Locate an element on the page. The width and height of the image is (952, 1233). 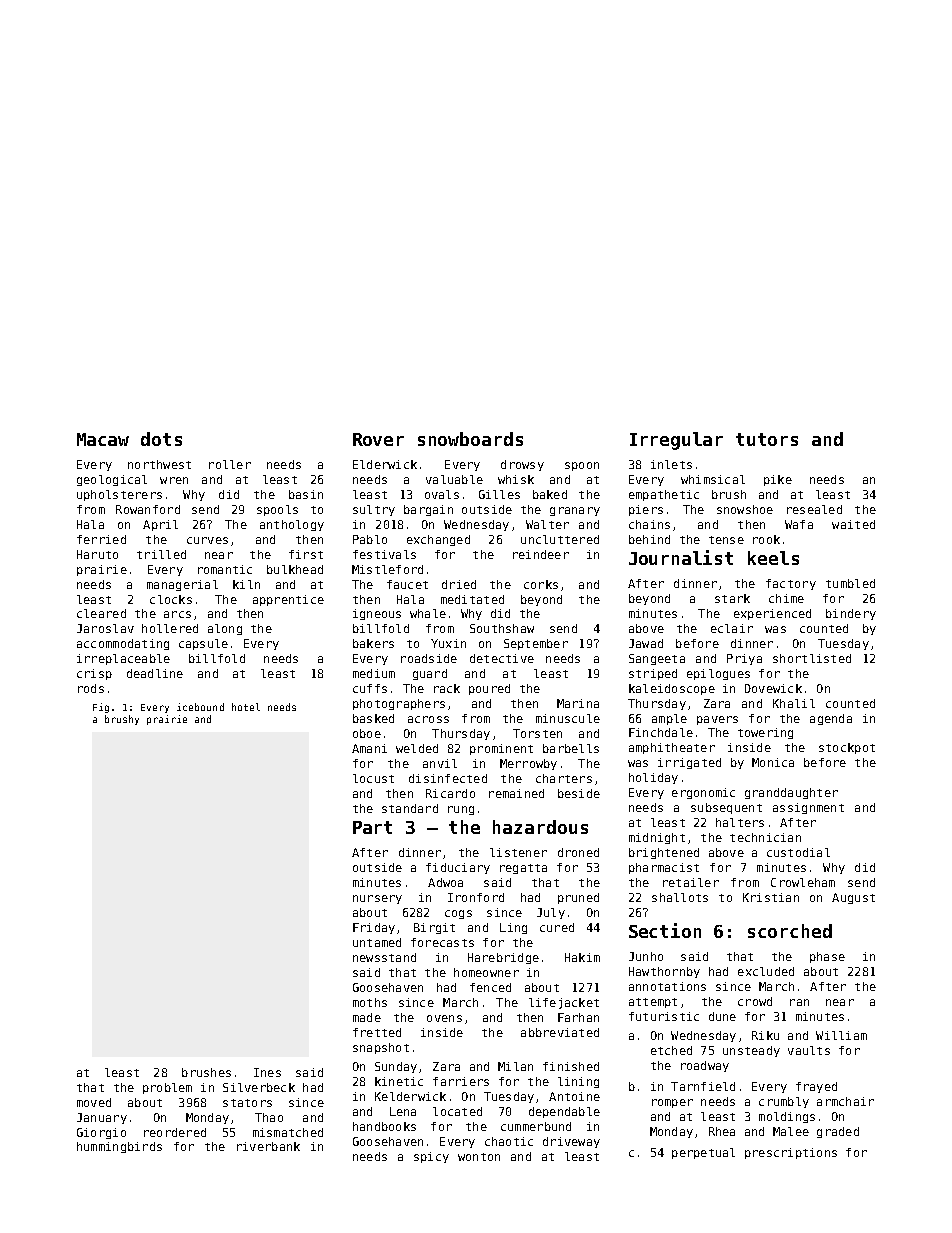
basin is located at coordinates (306, 494).
